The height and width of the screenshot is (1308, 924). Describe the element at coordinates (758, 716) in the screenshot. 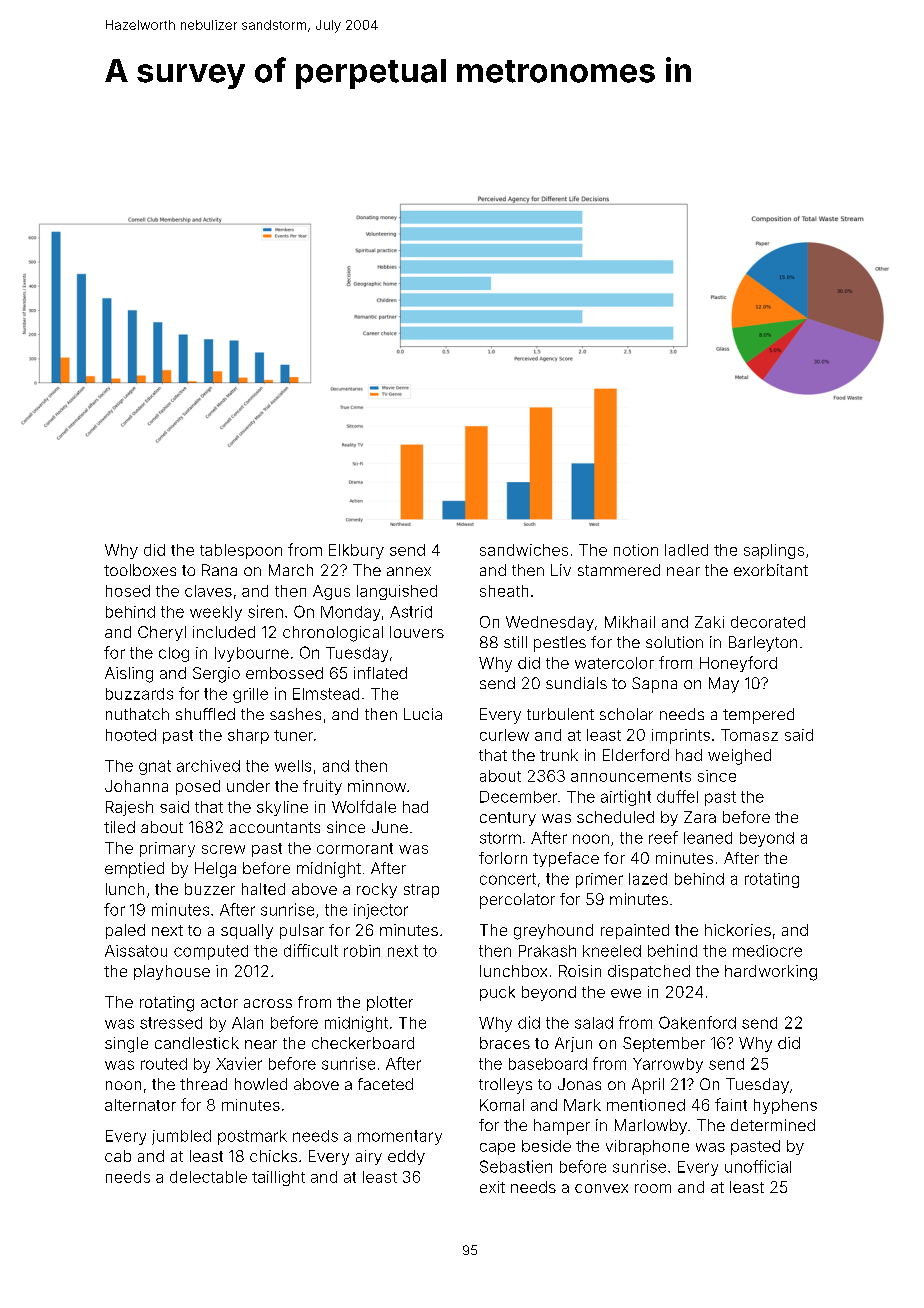

I see `tempered` at that location.
